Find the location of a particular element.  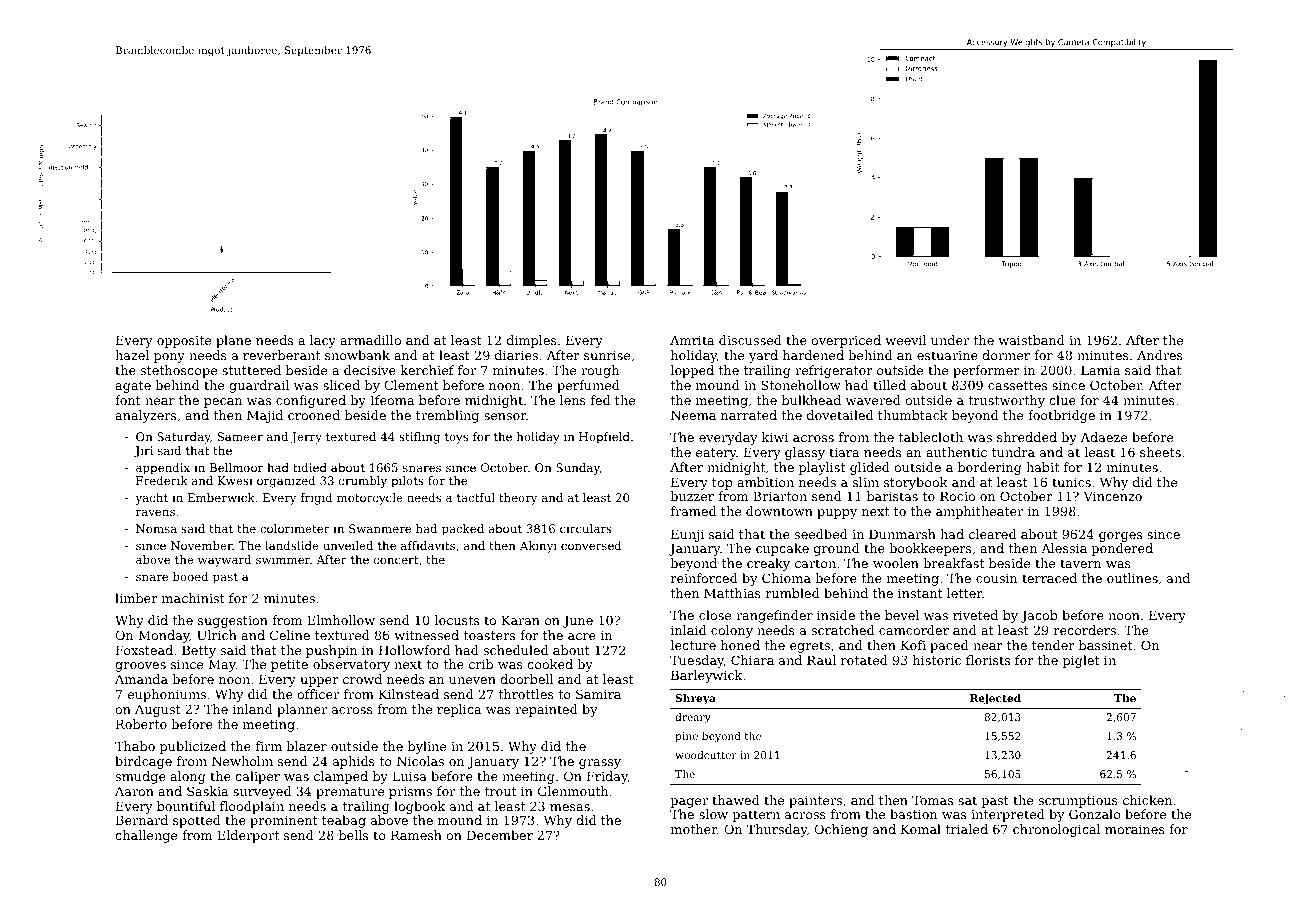

bells is located at coordinates (353, 835).
